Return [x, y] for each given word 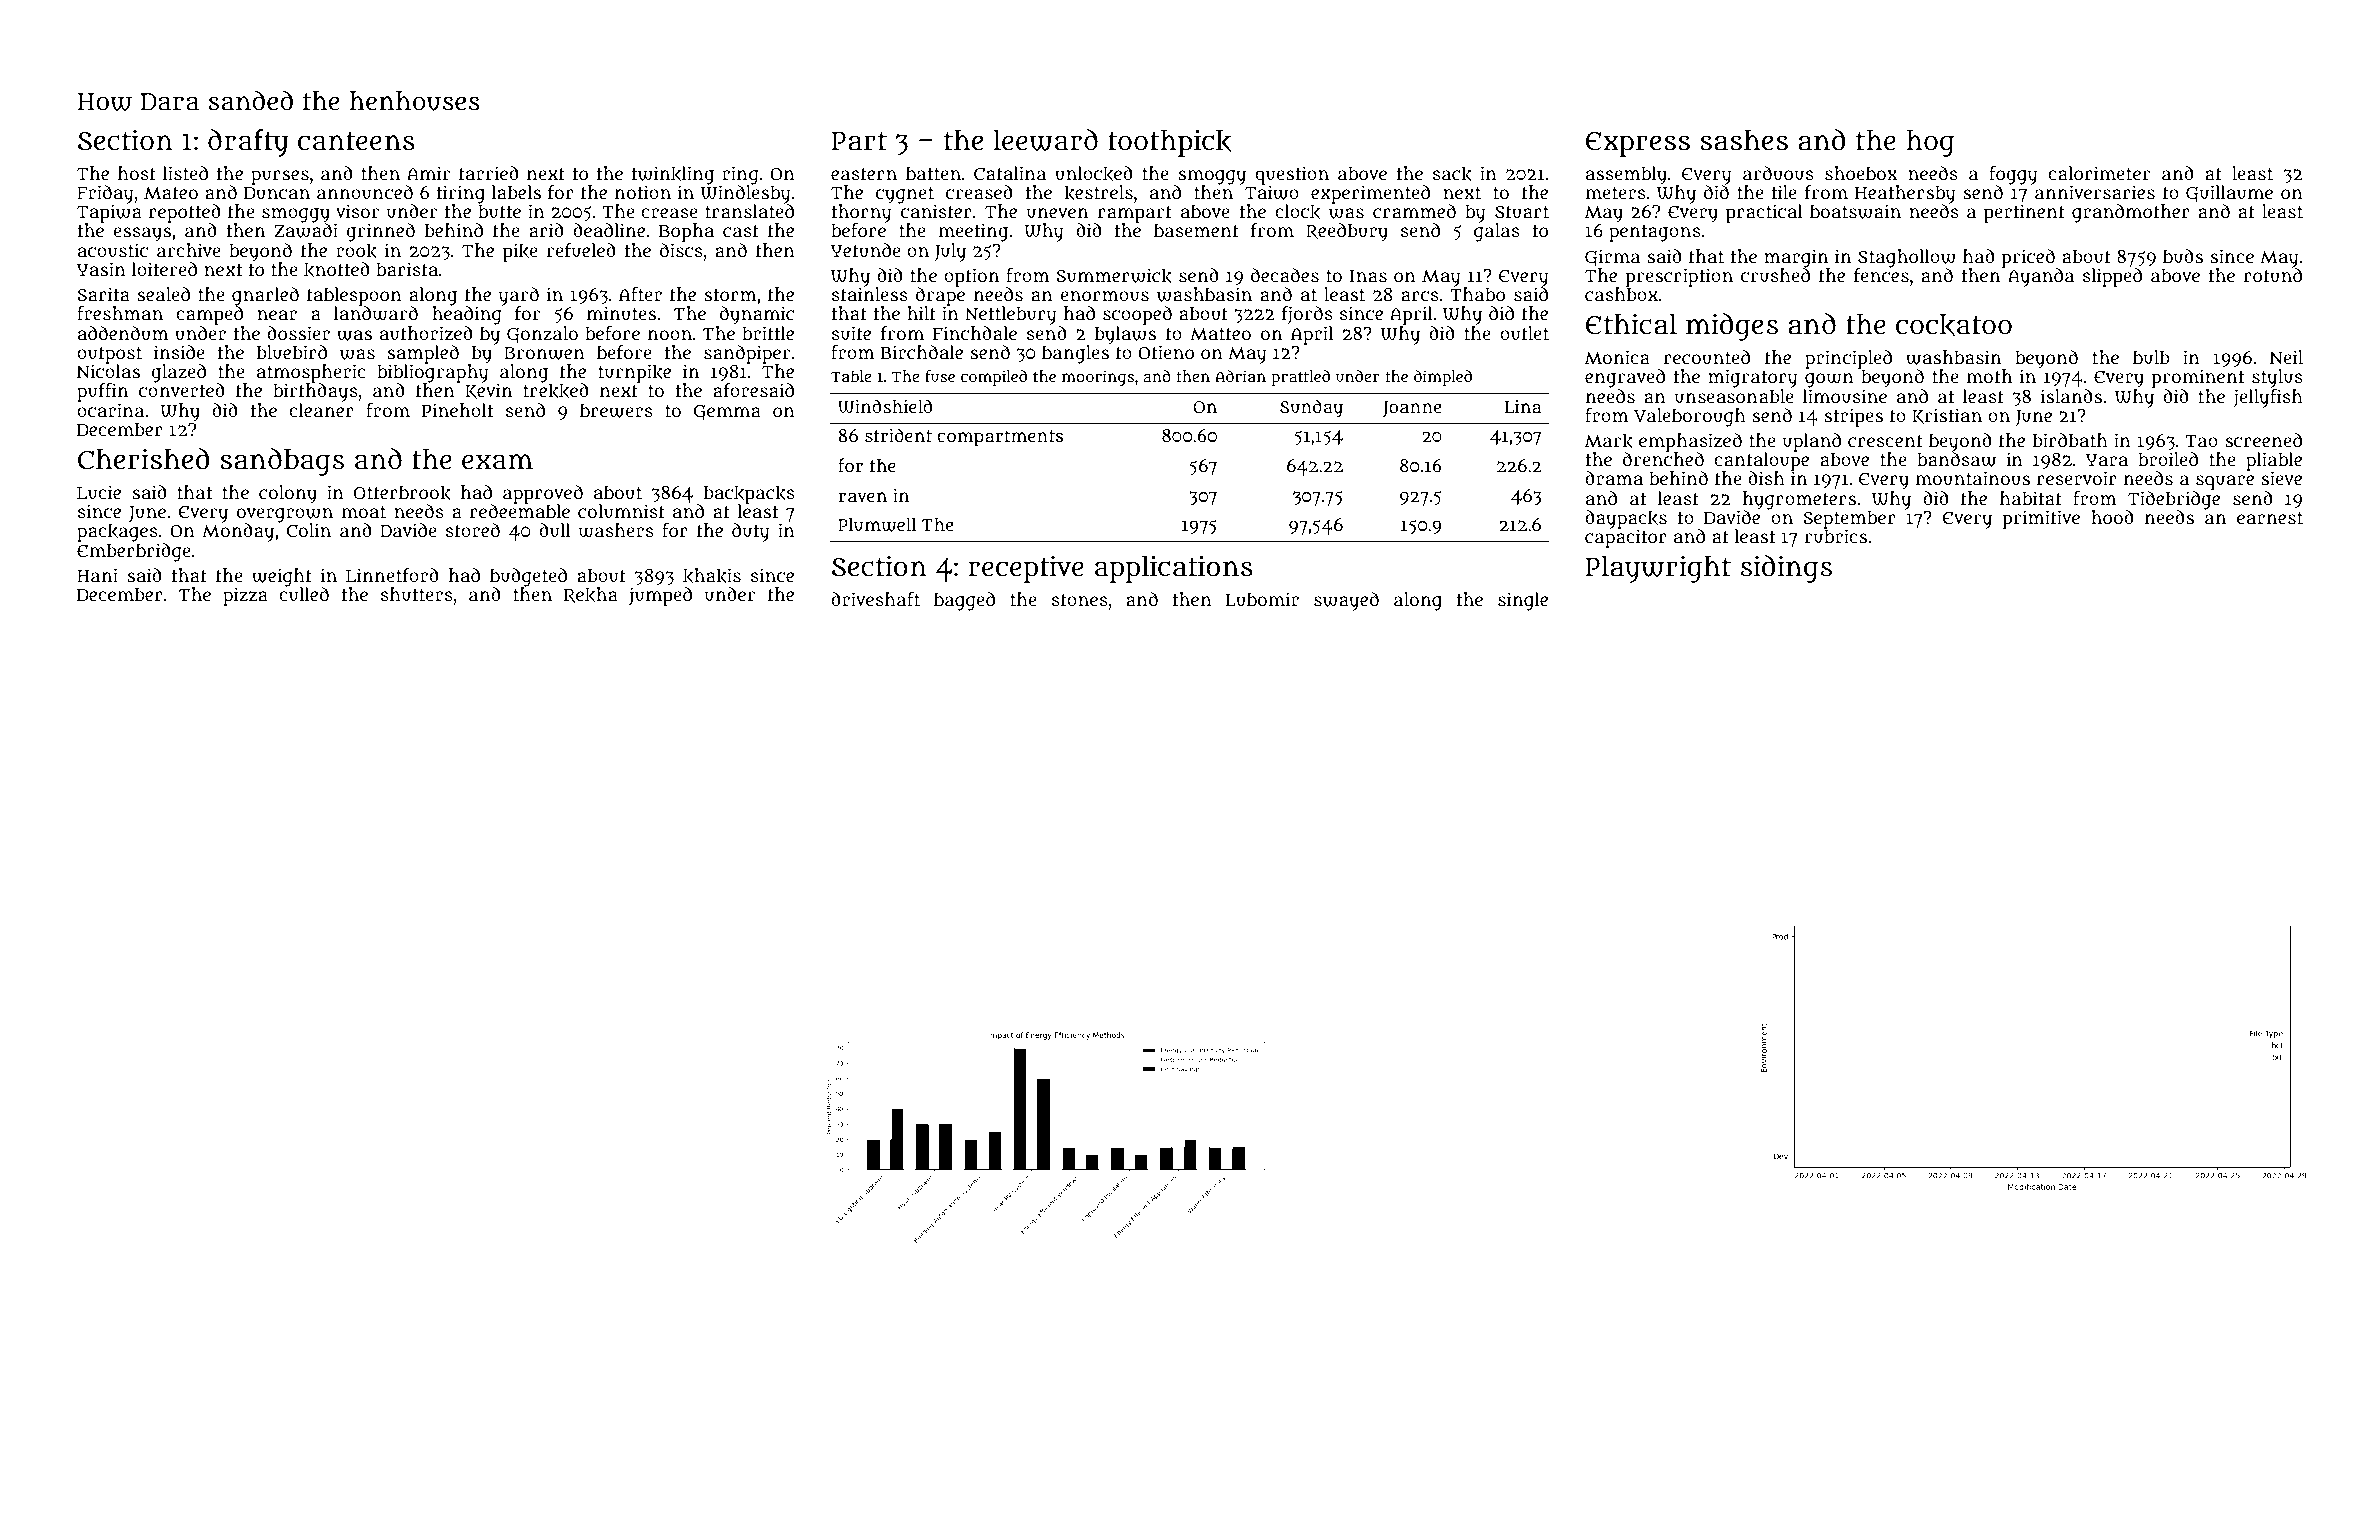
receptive [1026, 569]
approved [543, 494]
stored [473, 530]
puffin [102, 392]
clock [1298, 212]
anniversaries [2095, 192]
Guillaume [2229, 193]
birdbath [2070, 440]
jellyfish [2268, 398]
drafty [248, 143]
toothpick [1170, 143]
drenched [1663, 459]
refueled [581, 250]
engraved [1625, 378]
